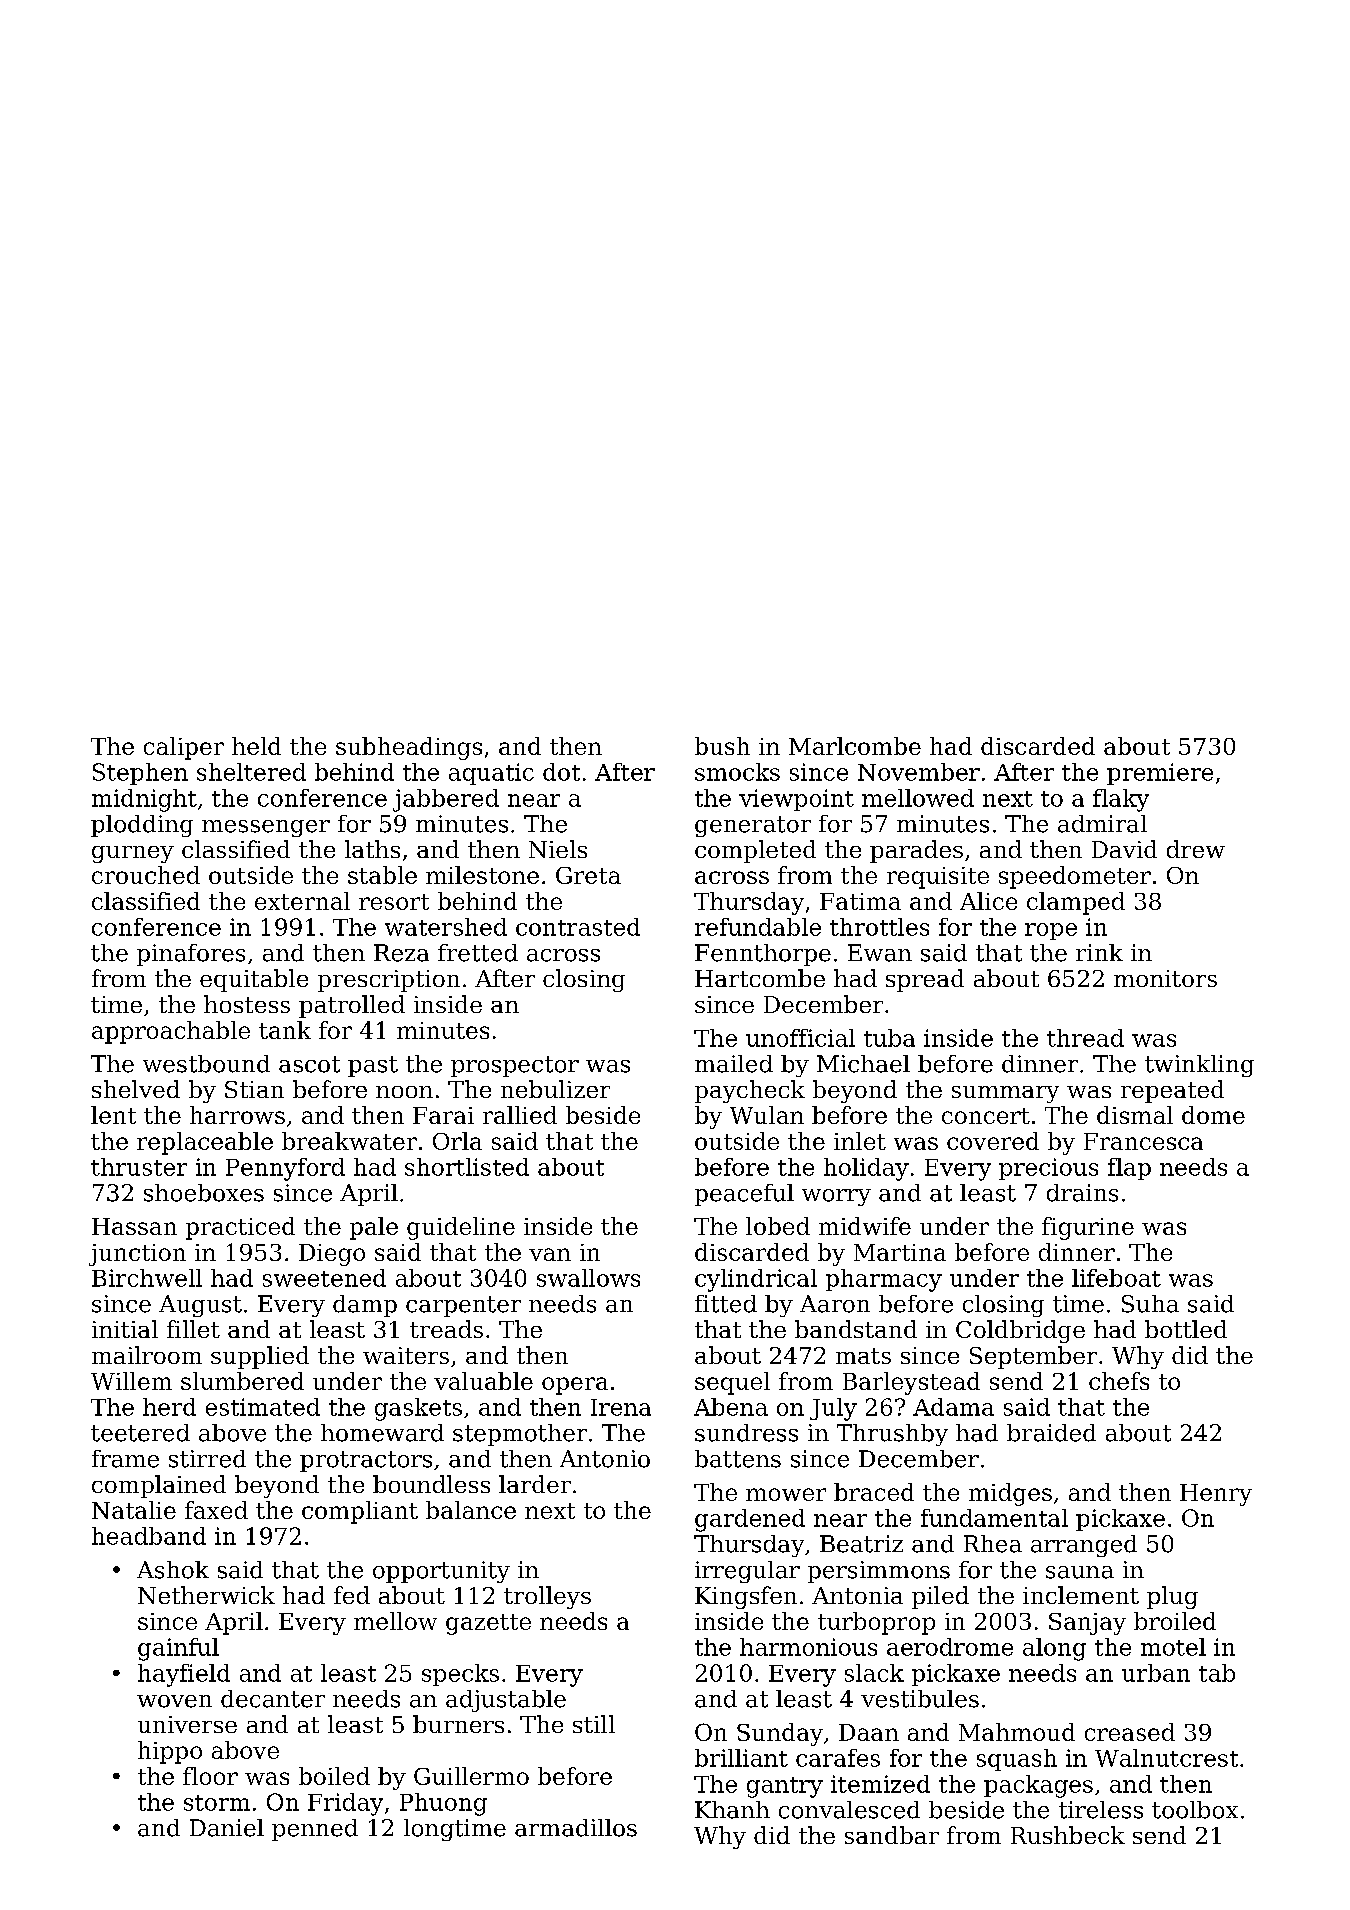 This document has height=1910, width=1350. I want to click on decanter, so click(273, 1699).
